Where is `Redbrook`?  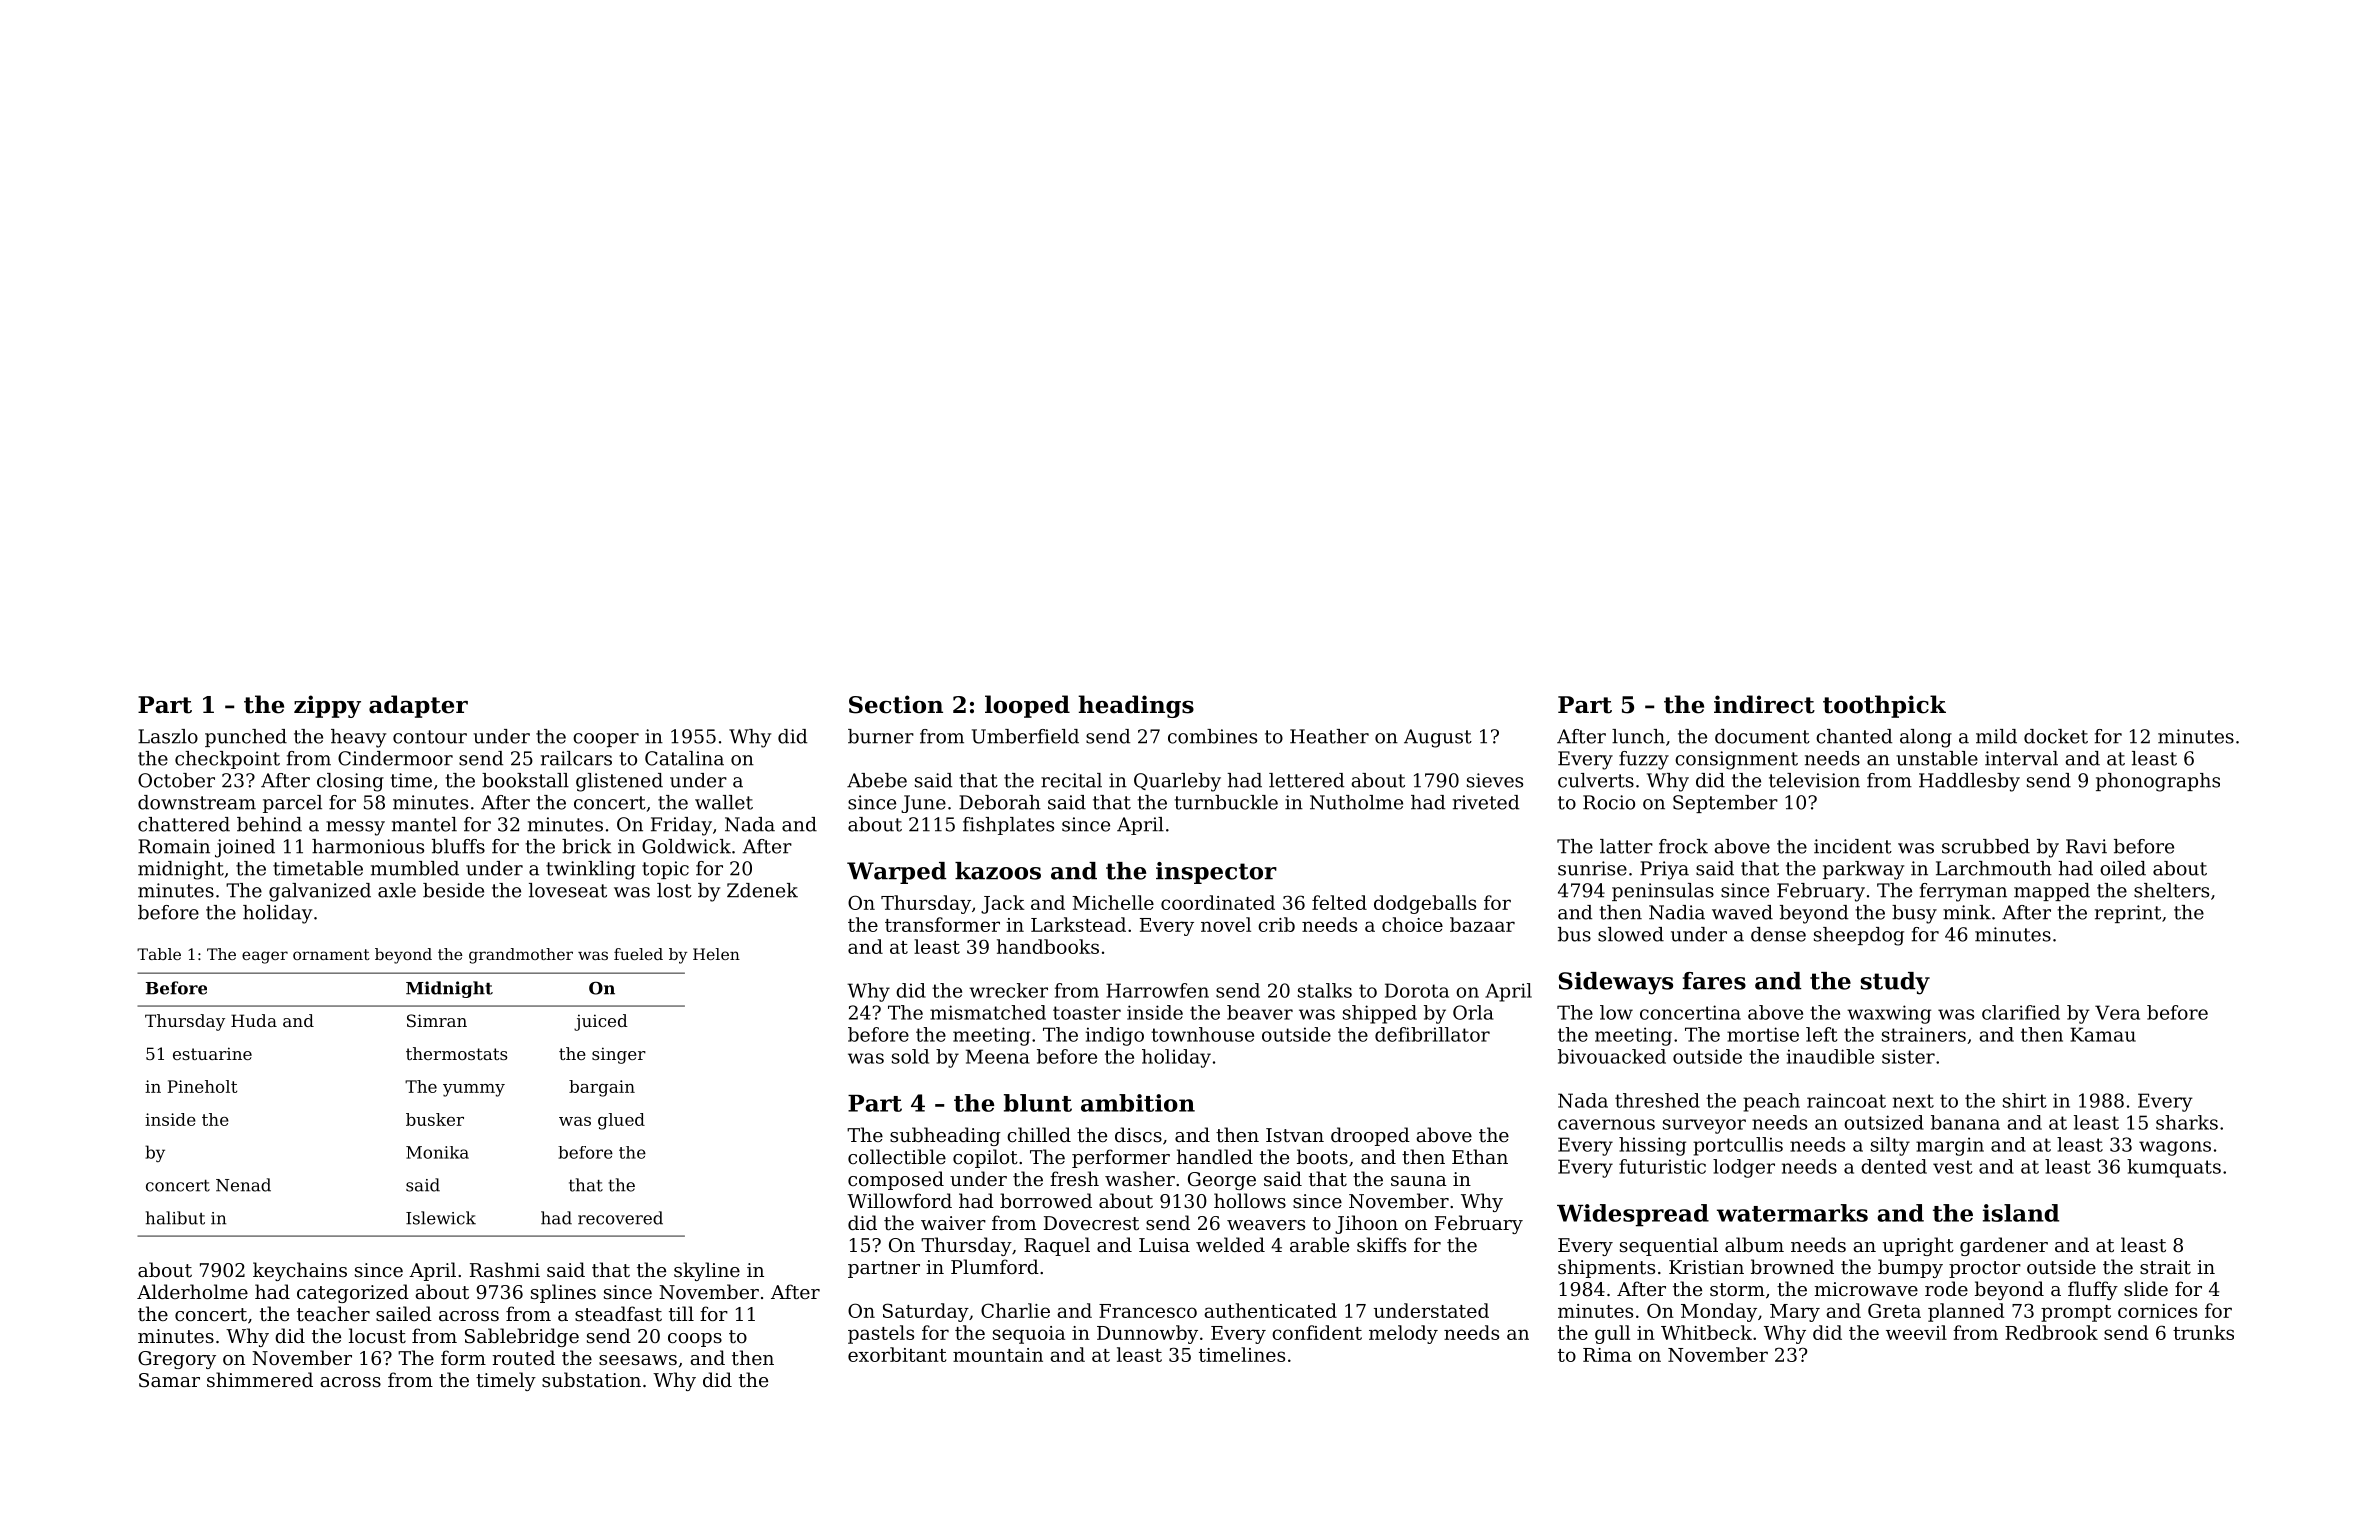
Redbrook is located at coordinates (2051, 1332).
